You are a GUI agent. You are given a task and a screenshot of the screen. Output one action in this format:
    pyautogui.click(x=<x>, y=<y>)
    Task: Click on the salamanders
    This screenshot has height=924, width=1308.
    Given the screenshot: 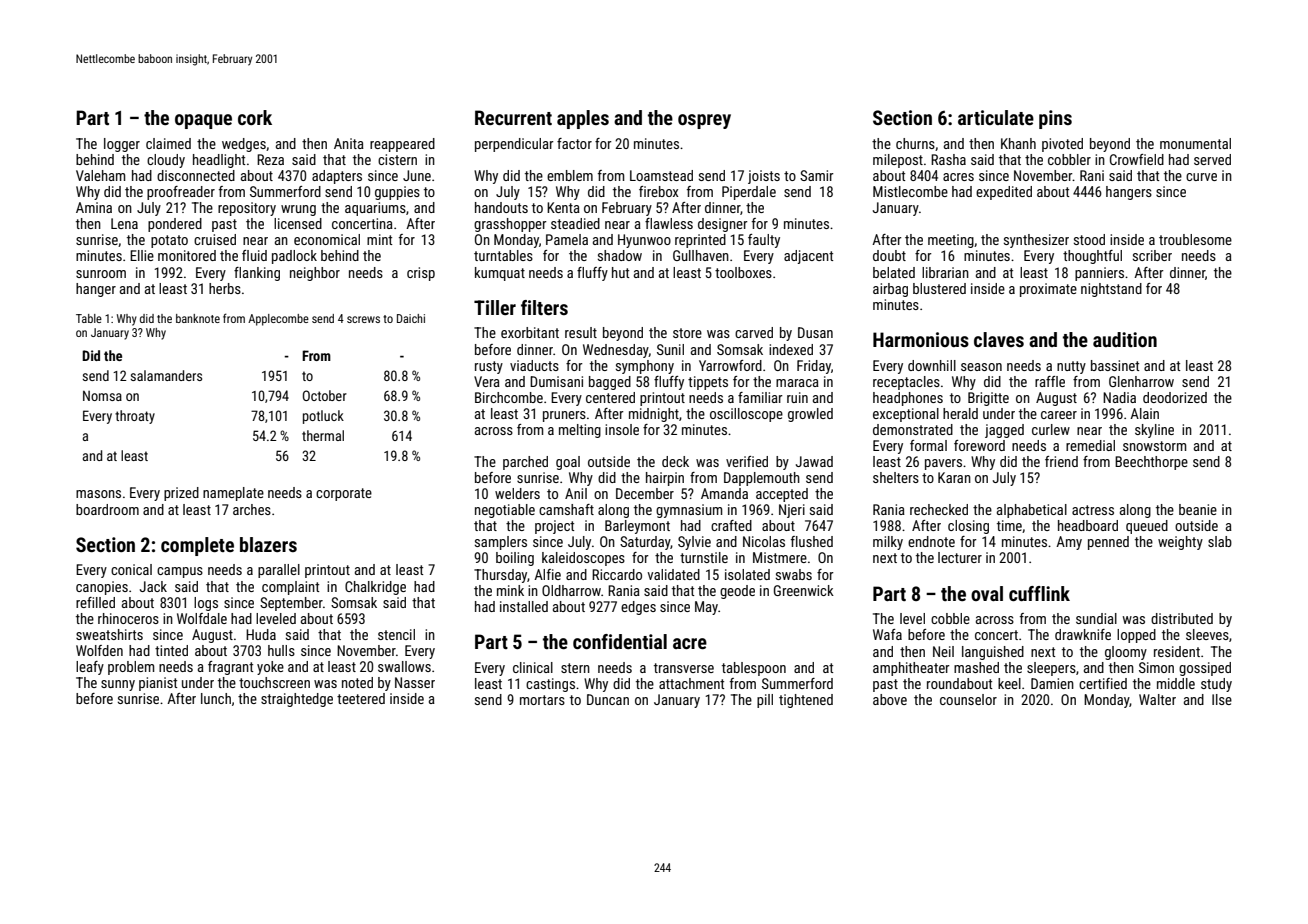 What is the action you would take?
    pyautogui.click(x=166, y=375)
